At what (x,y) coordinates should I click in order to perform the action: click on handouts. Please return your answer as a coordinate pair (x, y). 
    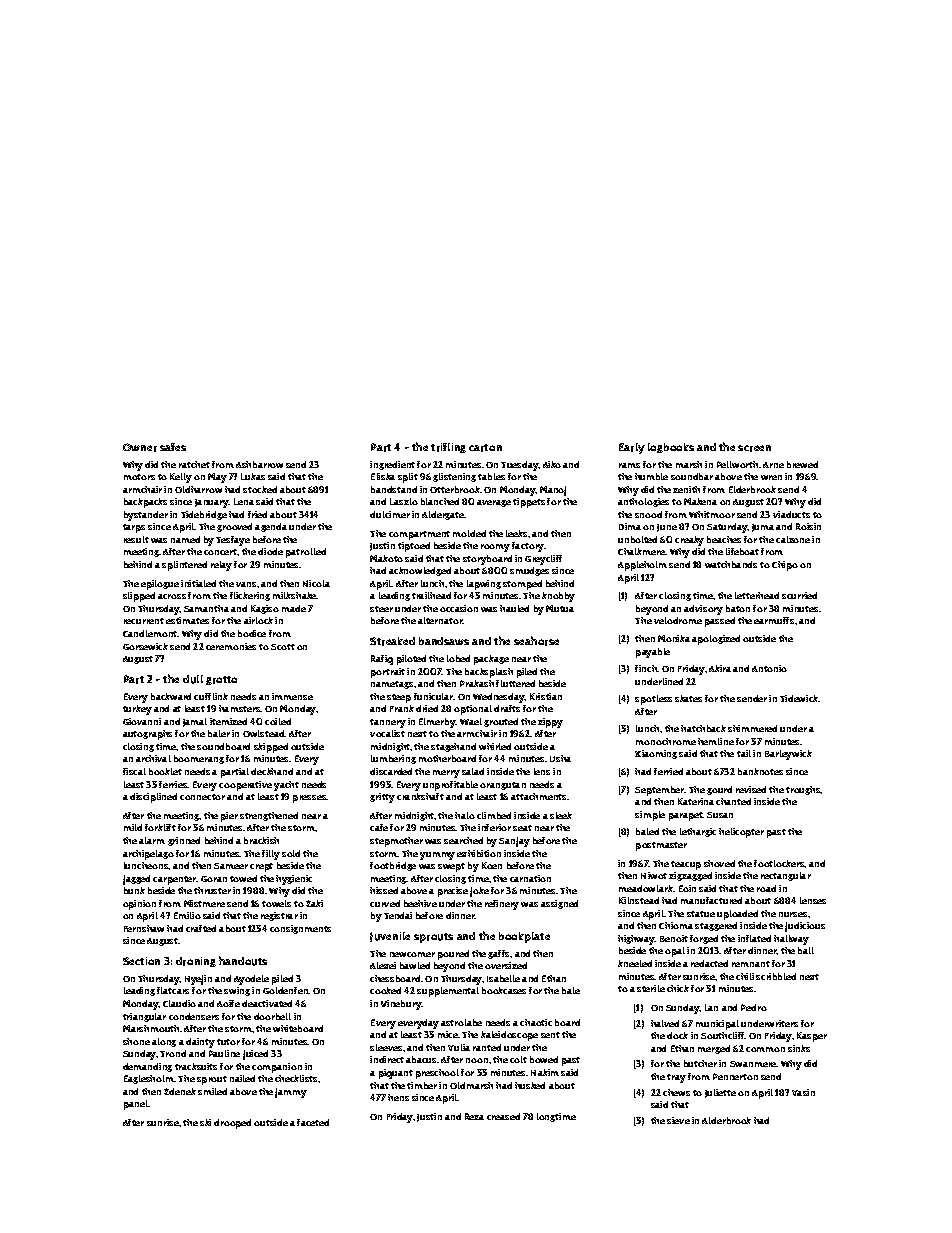
    Looking at the image, I should click on (243, 961).
